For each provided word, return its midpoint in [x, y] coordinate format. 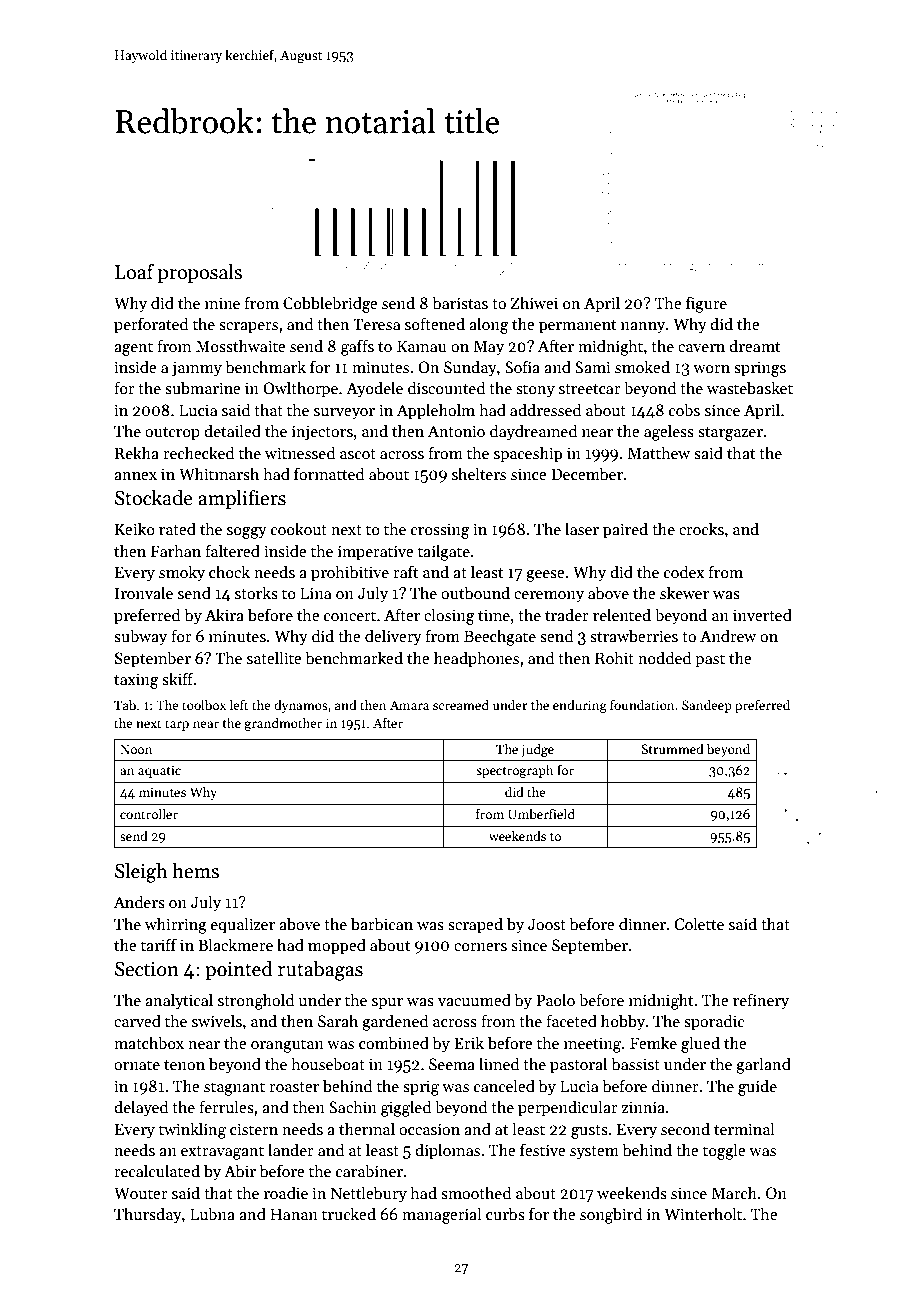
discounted [446, 387]
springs [760, 369]
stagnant [234, 1089]
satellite [274, 657]
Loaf [134, 272]
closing [449, 616]
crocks [701, 528]
